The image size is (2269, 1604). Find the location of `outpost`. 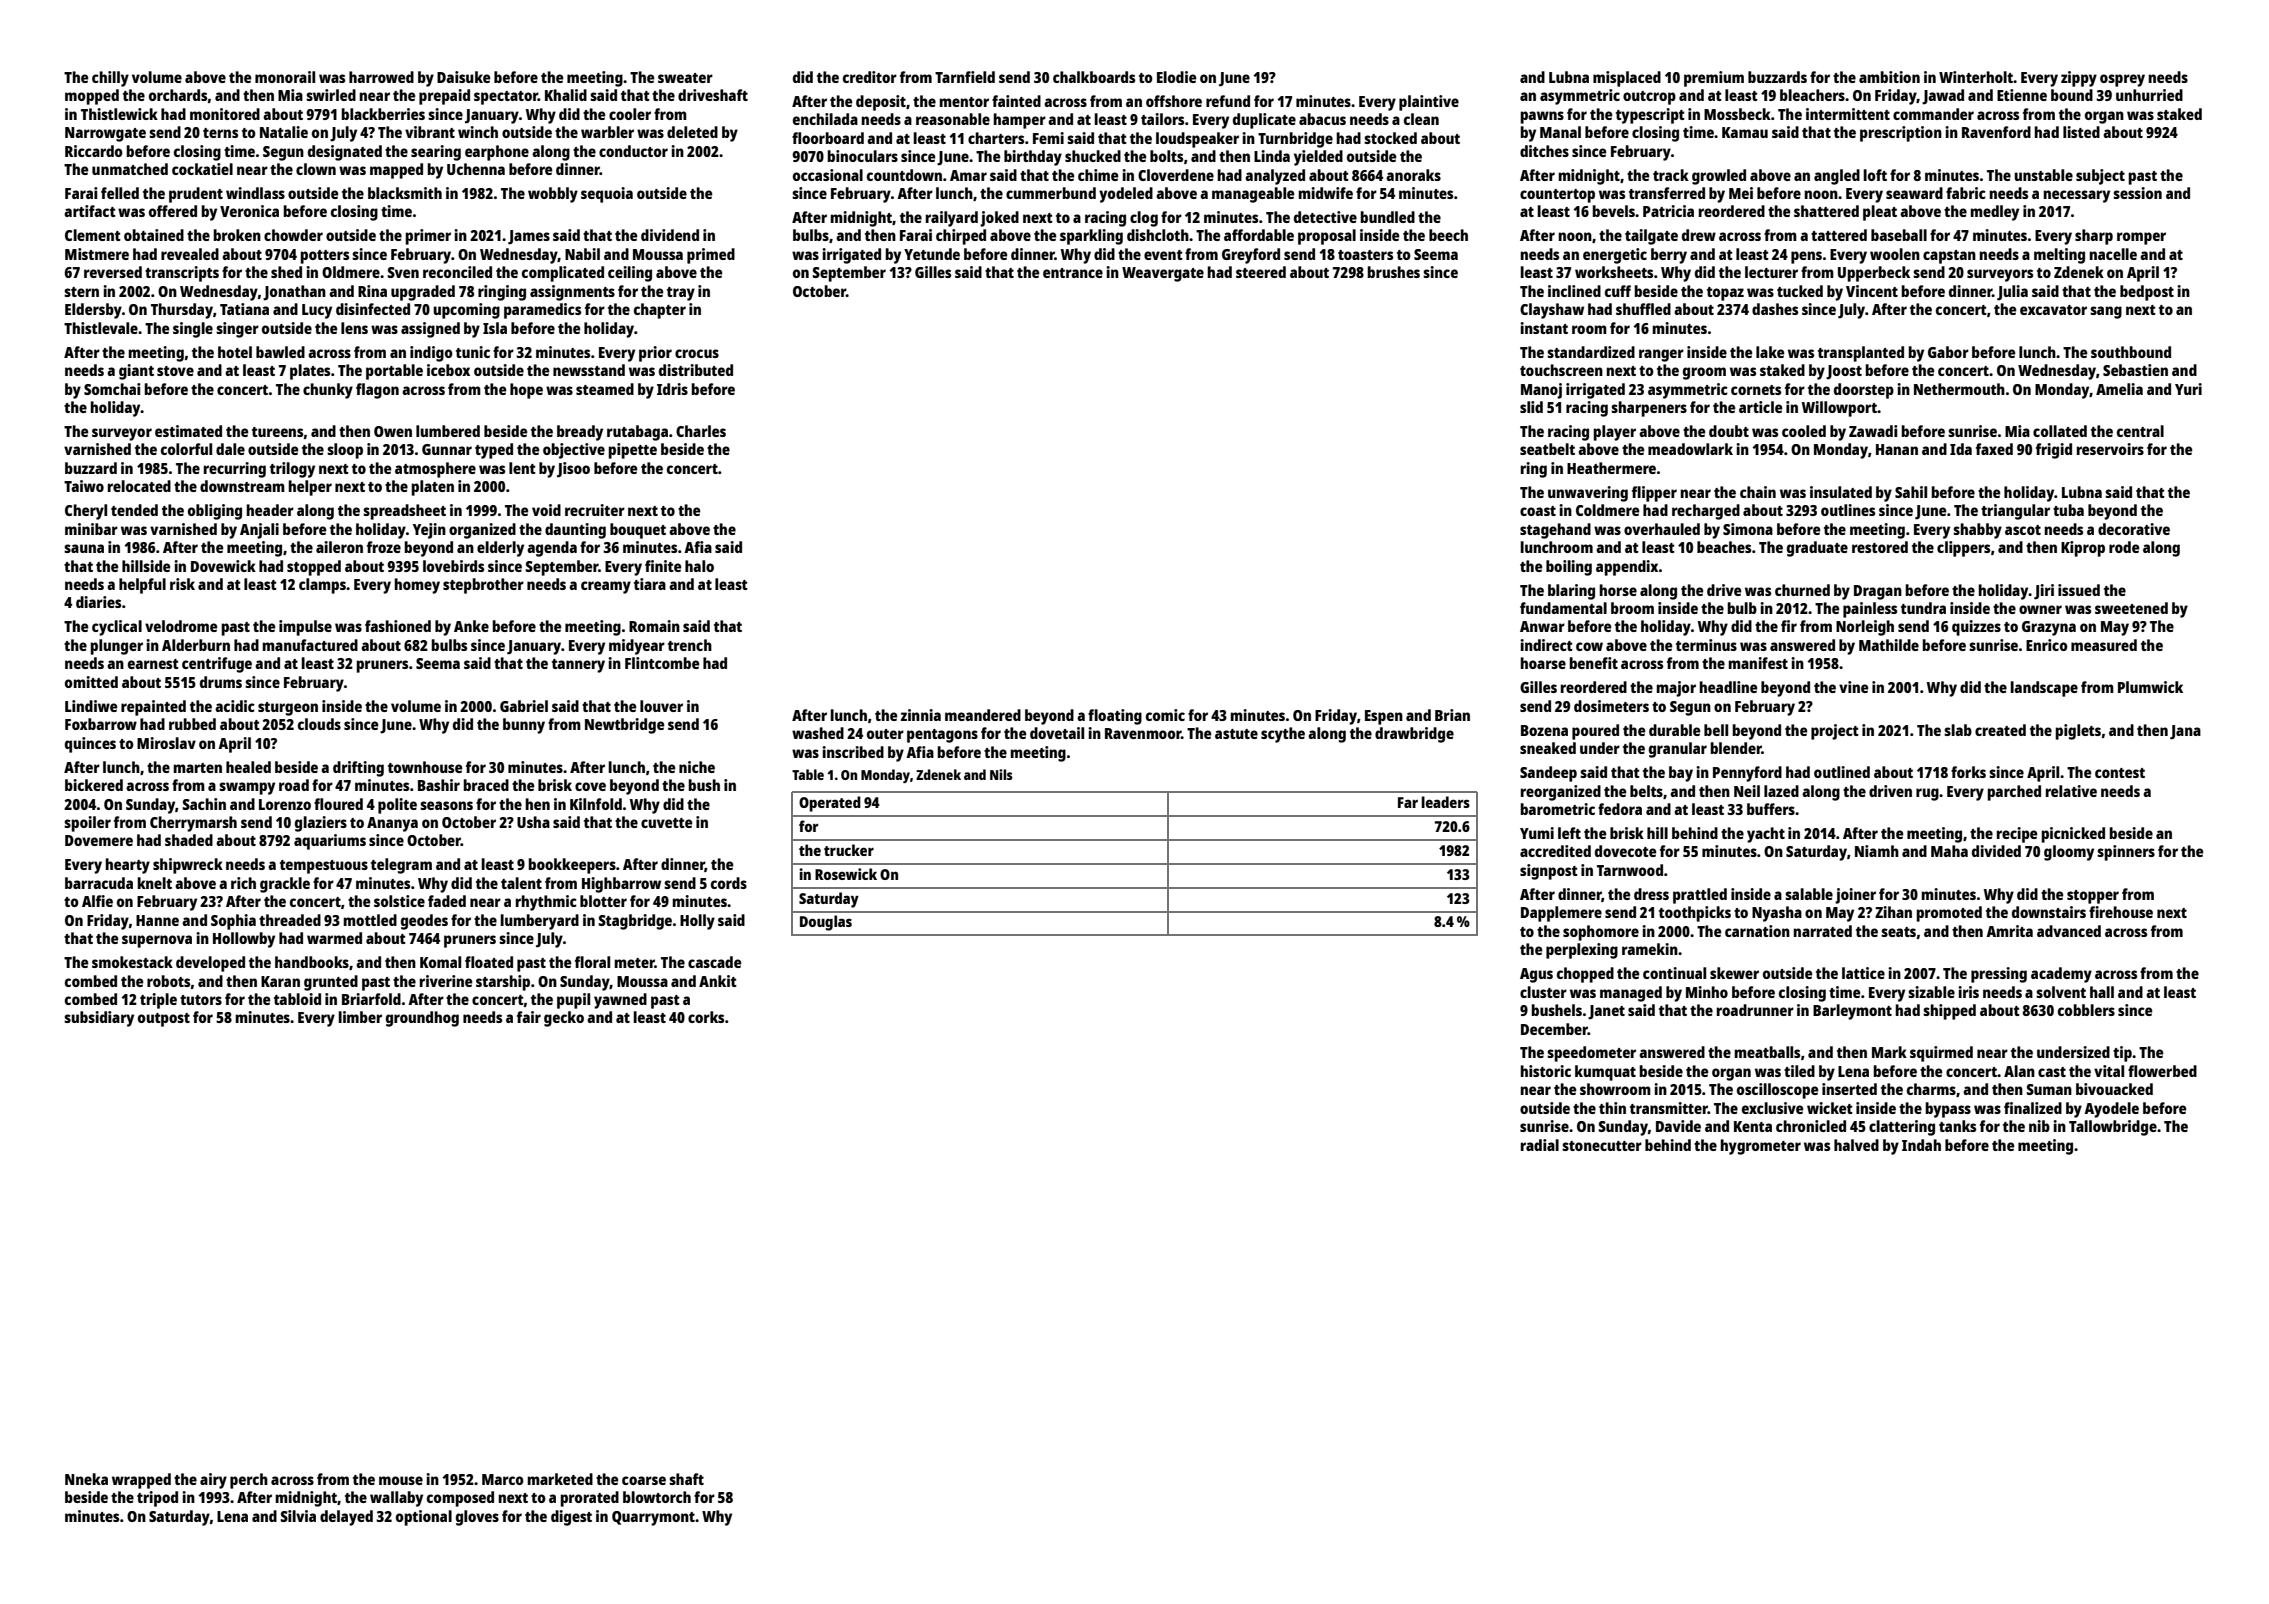

outpost is located at coordinates (164, 1020).
